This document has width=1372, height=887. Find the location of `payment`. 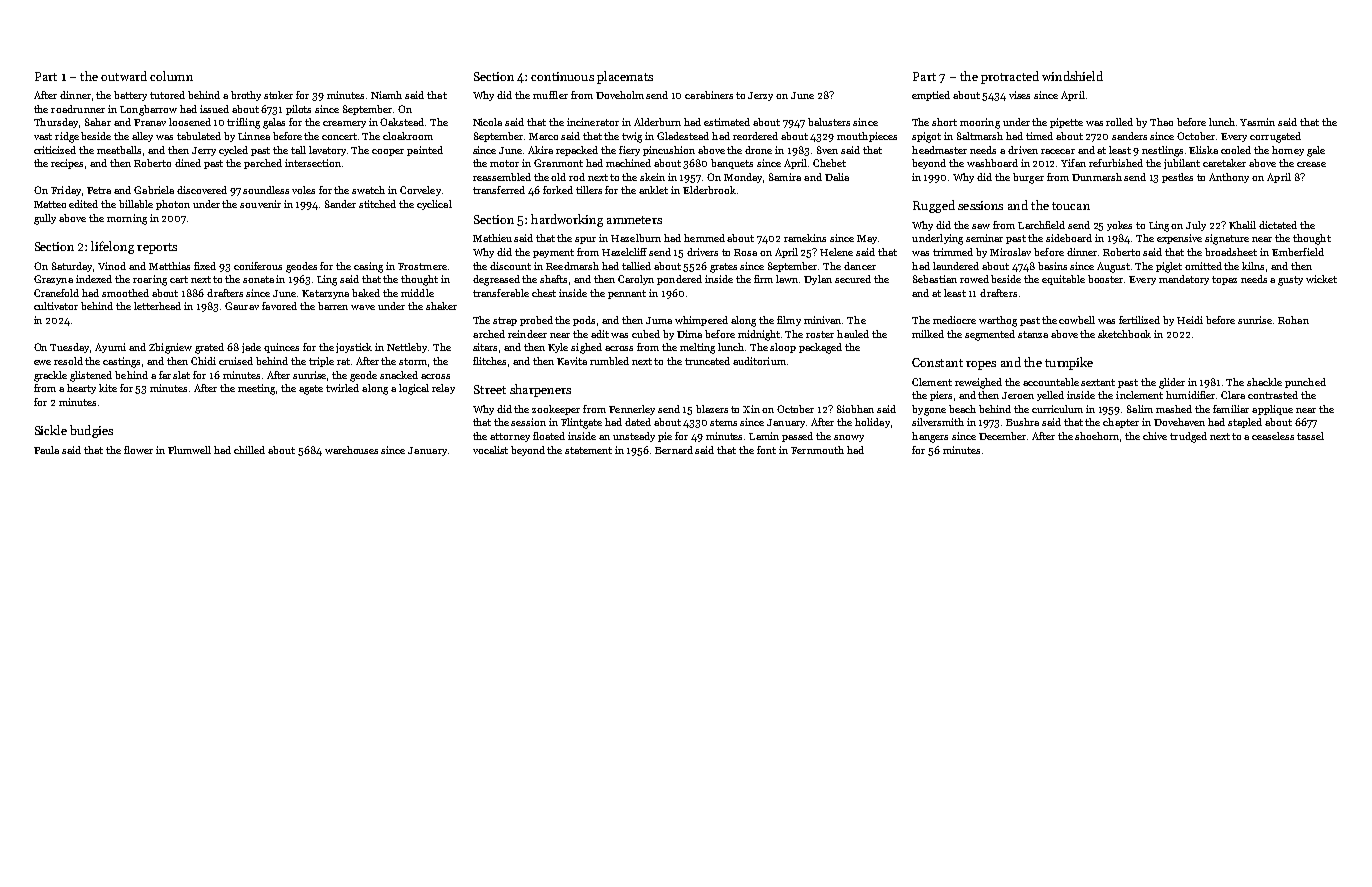

payment is located at coordinates (553, 253).
